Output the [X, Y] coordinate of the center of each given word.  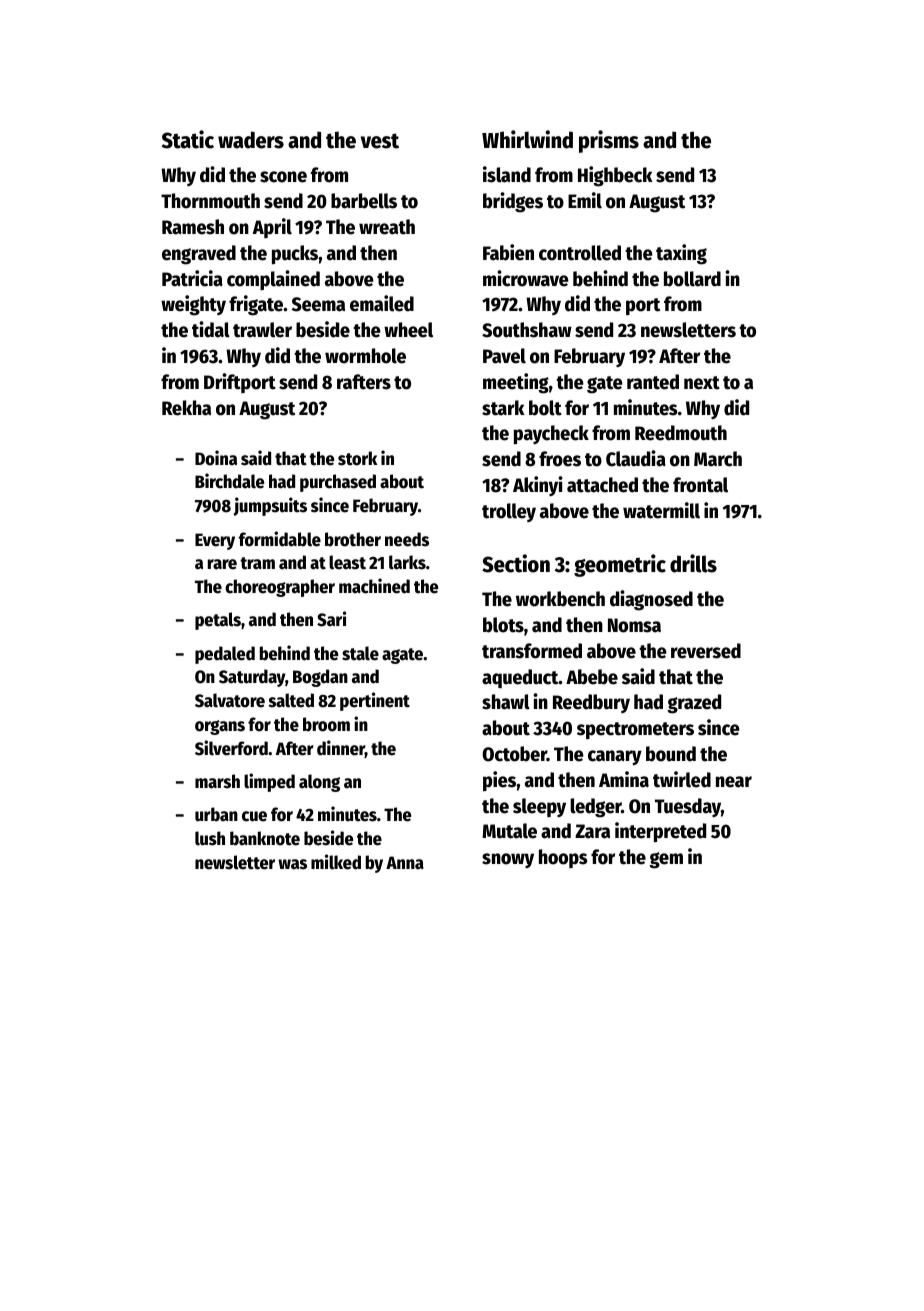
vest [380, 141]
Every [215, 541]
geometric [620, 565]
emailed [382, 303]
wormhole [365, 356]
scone [283, 177]
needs [407, 539]
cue [254, 816]
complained [273, 280]
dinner [341, 749]
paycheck [551, 434]
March [718, 459]
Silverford [231, 748]
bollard [692, 279]
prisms [609, 141]
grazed [694, 704]
